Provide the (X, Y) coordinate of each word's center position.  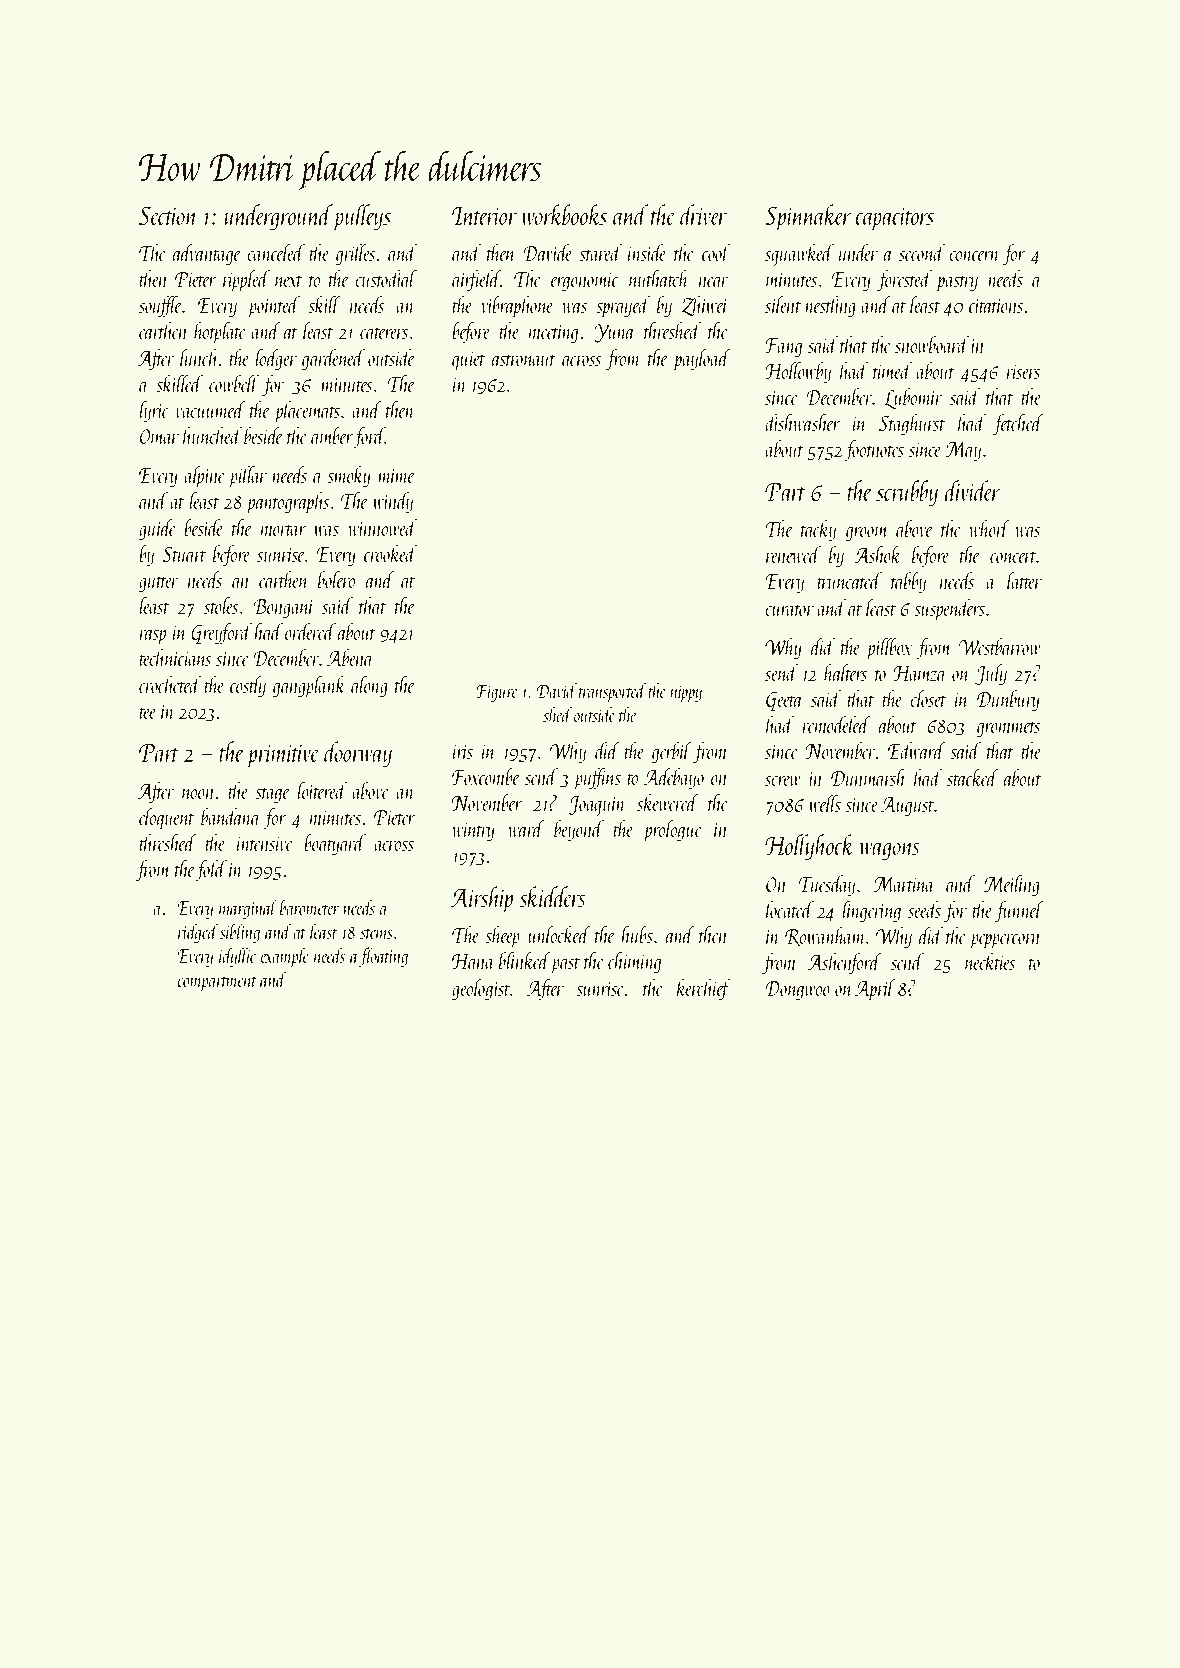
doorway (358, 754)
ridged (198, 933)
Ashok (877, 554)
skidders (552, 896)
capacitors (894, 219)
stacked (973, 777)
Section (168, 215)
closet (928, 698)
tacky (818, 531)
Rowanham (825, 936)
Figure (497, 693)
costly (248, 687)
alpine (204, 477)
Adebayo (674, 779)
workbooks (564, 214)
